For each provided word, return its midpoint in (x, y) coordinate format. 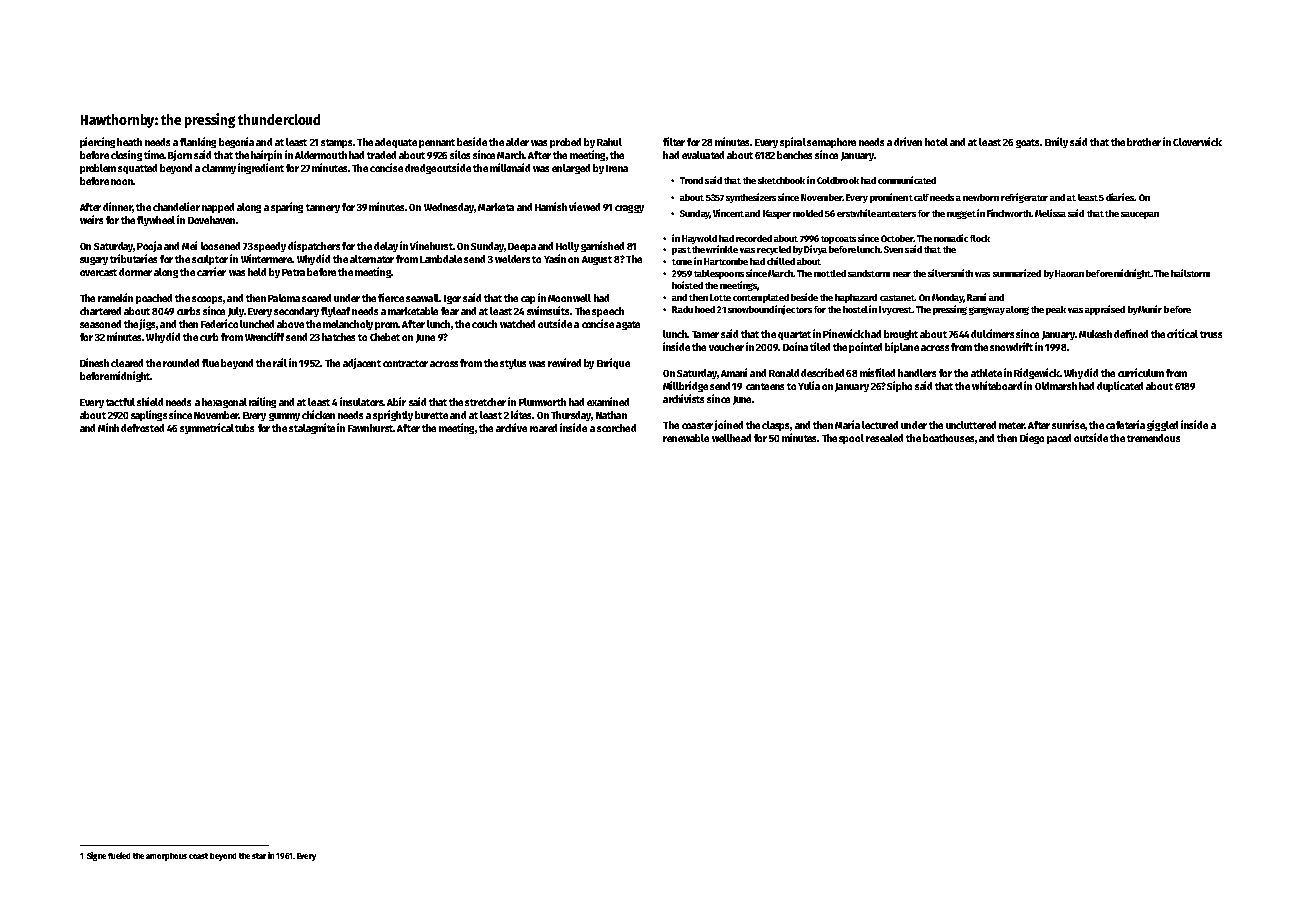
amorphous (166, 857)
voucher (726, 347)
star (259, 856)
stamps (336, 143)
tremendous (1153, 438)
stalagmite (312, 428)
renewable (686, 438)
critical (1182, 333)
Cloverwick (1197, 141)
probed (565, 143)
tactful (120, 402)
